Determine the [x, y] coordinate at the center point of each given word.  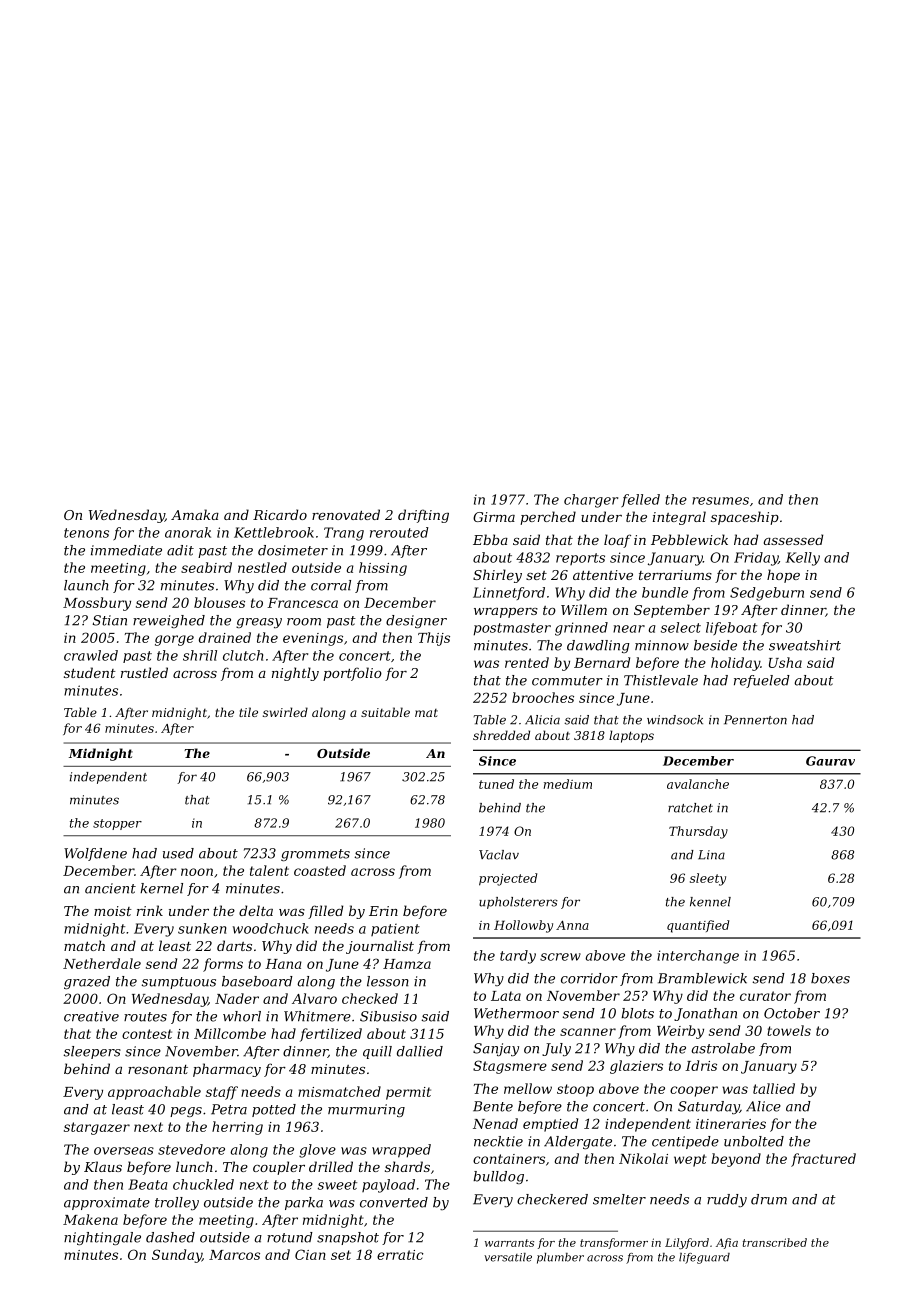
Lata [506, 996]
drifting [423, 516]
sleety [708, 879]
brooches [543, 697]
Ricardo [280, 514]
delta [256, 910]
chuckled [203, 1184]
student [90, 672]
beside [715, 645]
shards [407, 1166]
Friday [756, 559]
